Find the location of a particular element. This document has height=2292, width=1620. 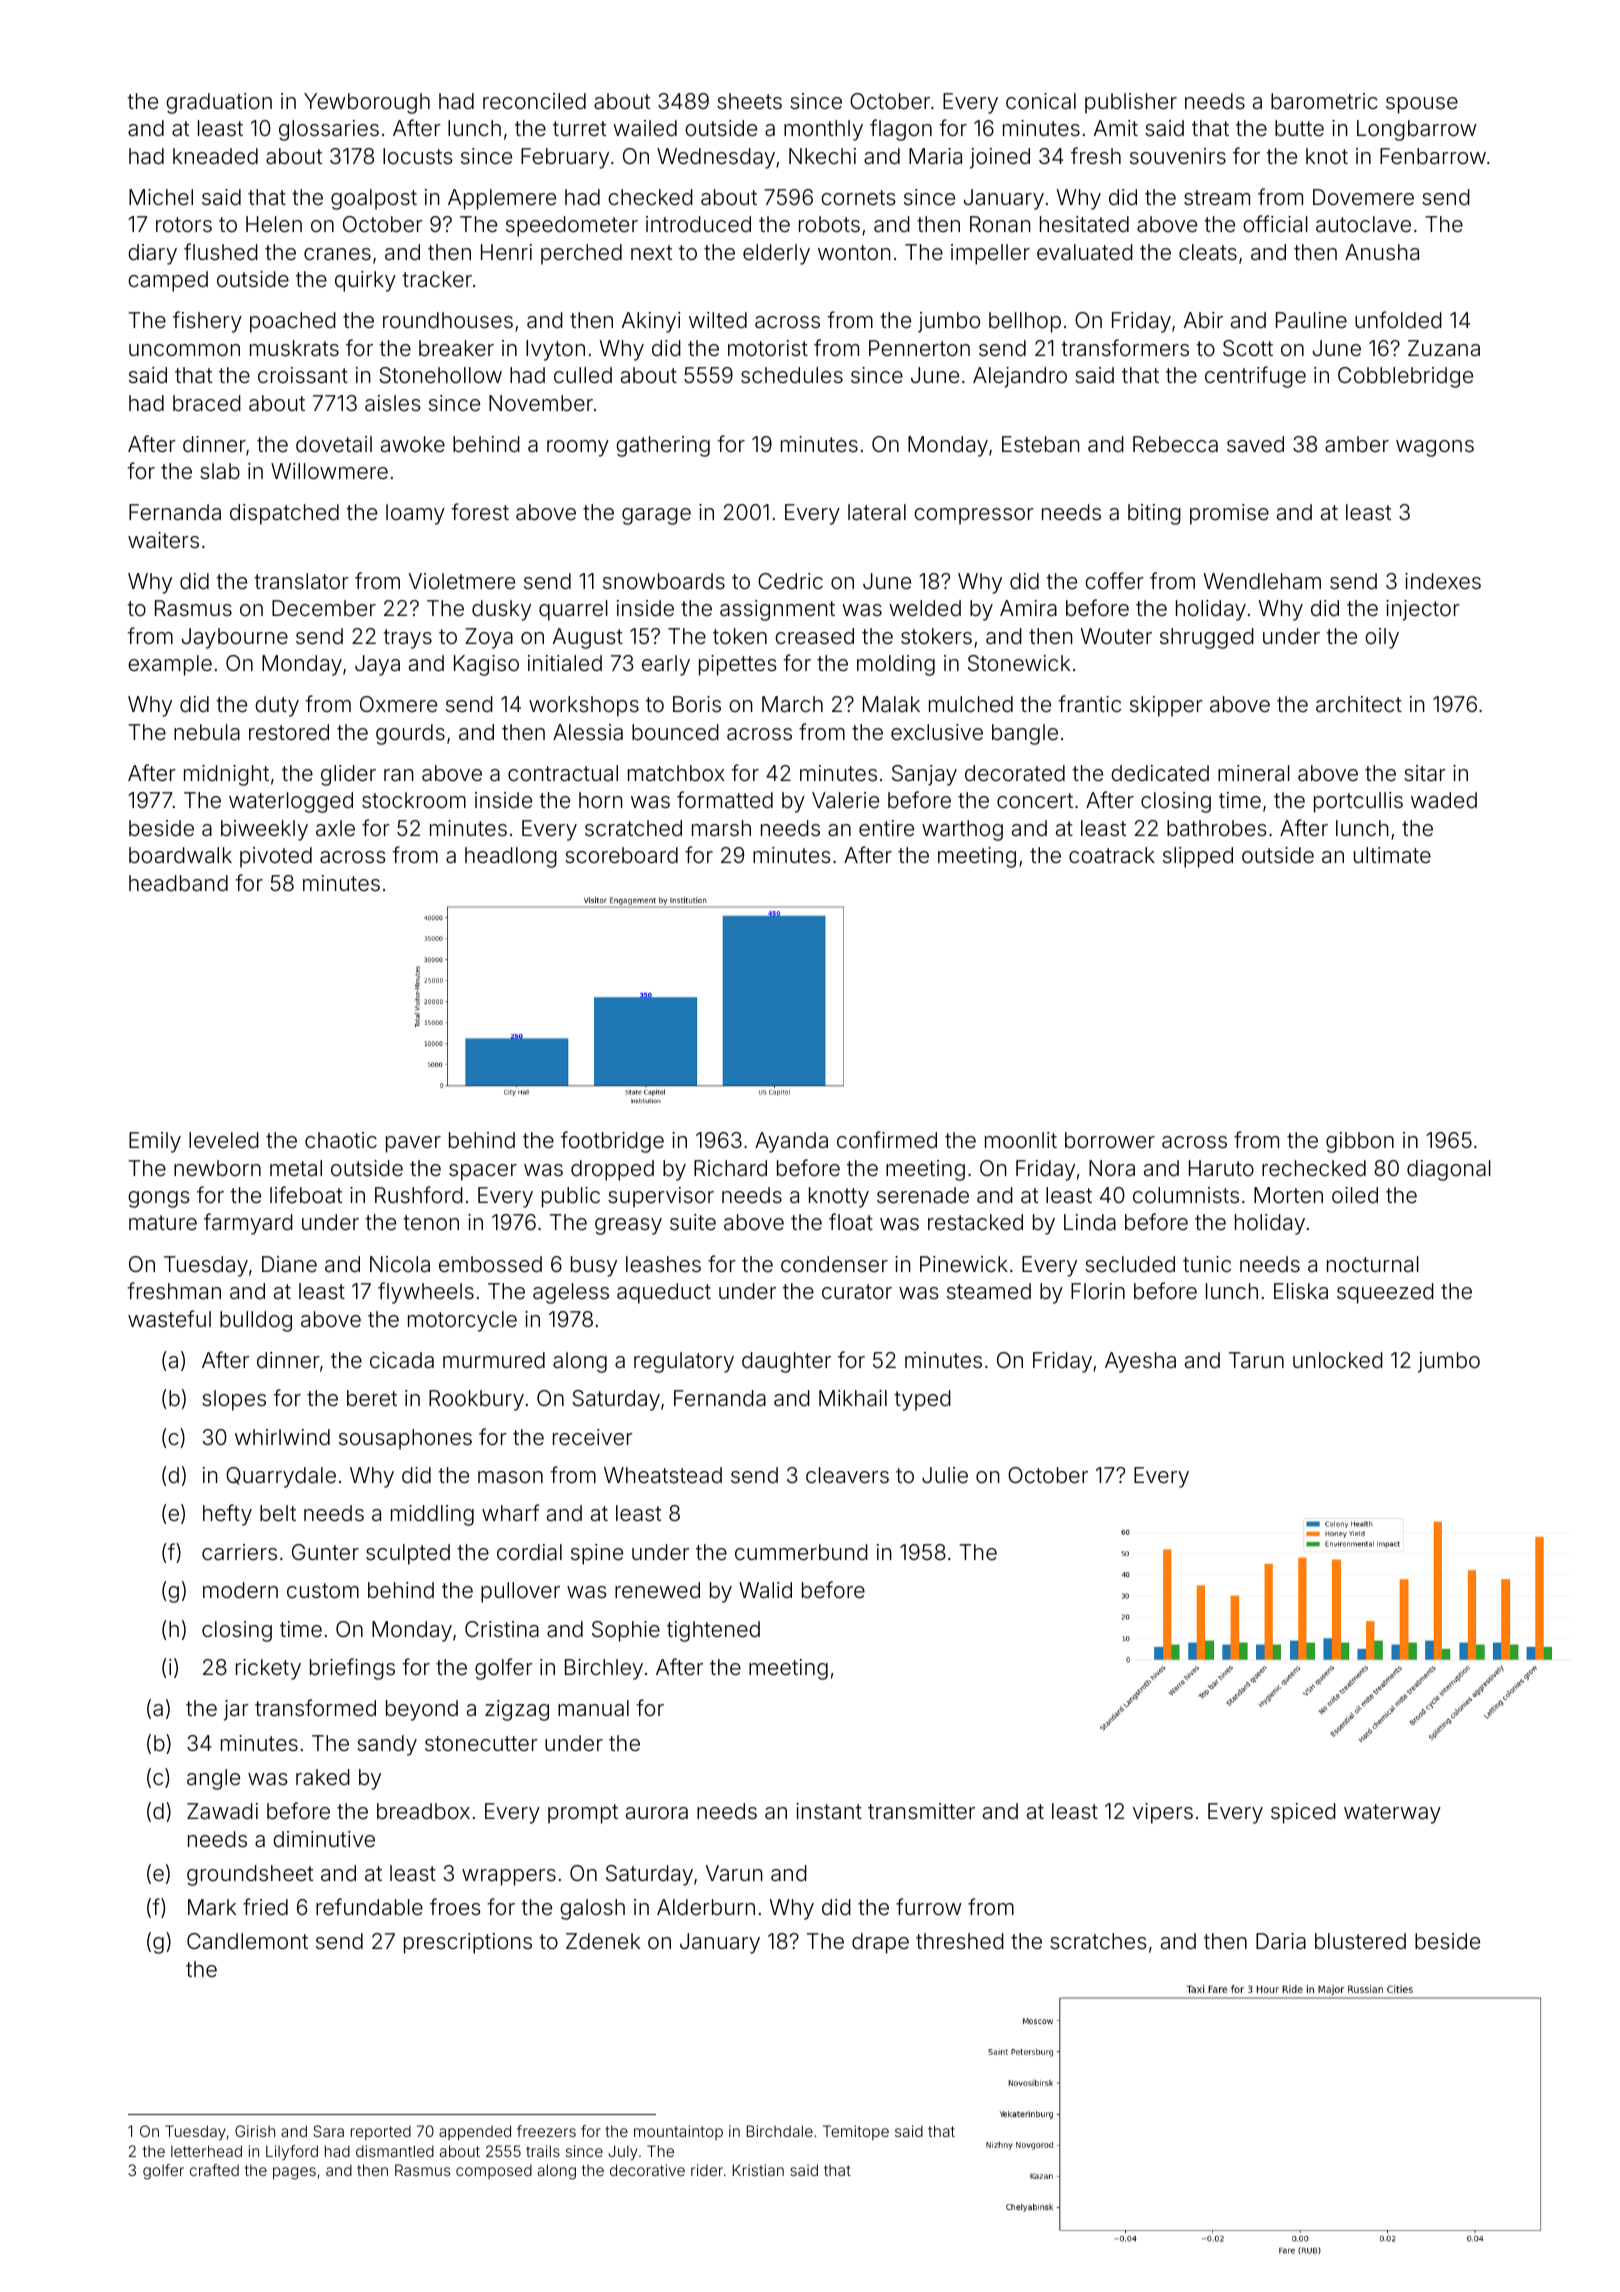

Sanjay is located at coordinates (924, 775).
